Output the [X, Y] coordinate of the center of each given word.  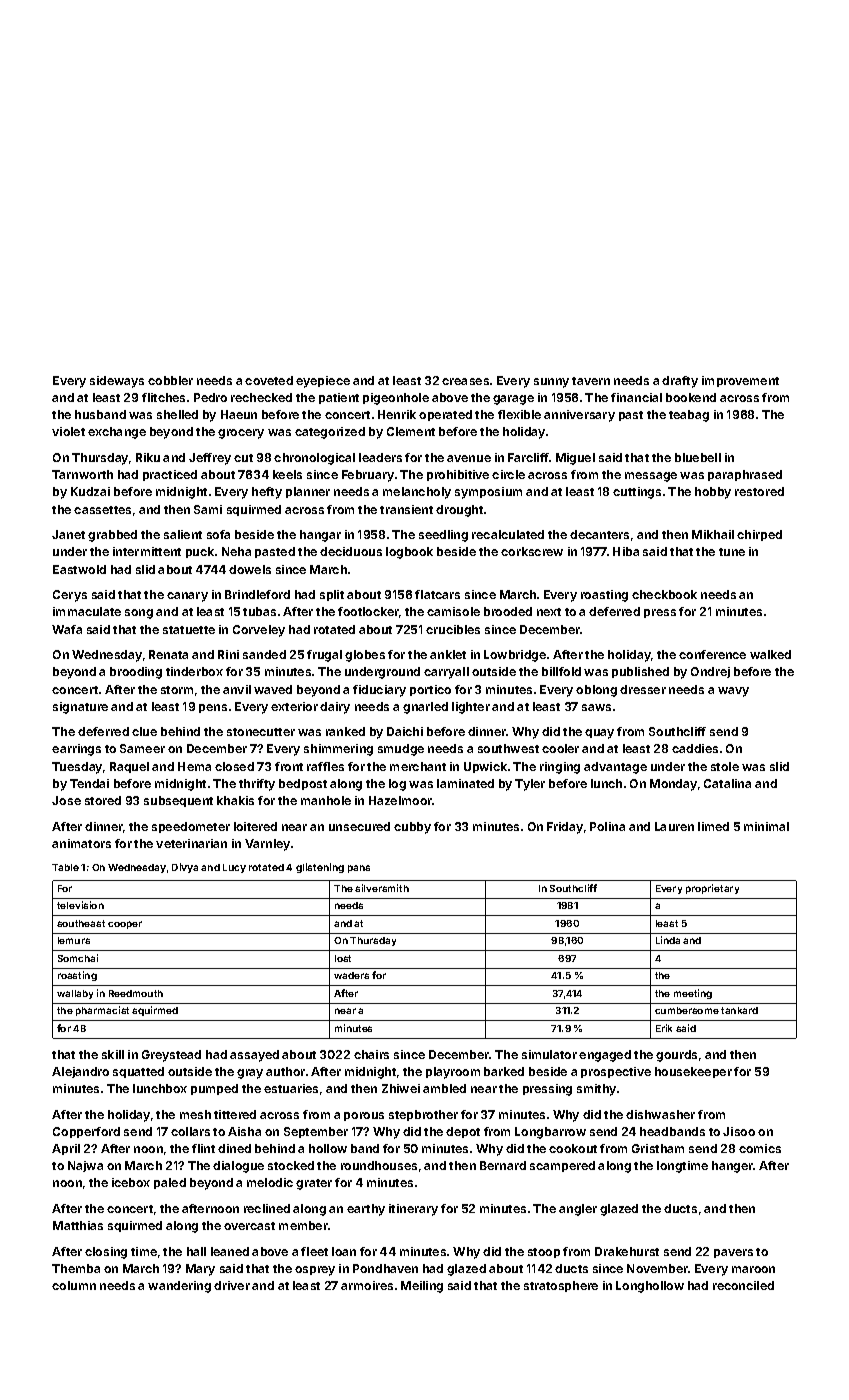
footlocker [368, 611]
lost [343, 958]
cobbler [170, 380]
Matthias [78, 1225]
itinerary [413, 1210]
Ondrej [710, 672]
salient [183, 534]
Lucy [234, 868]
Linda [668, 940]
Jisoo [739, 1131]
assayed [254, 1056]
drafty [680, 382]
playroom [453, 1073]
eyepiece [323, 382]
